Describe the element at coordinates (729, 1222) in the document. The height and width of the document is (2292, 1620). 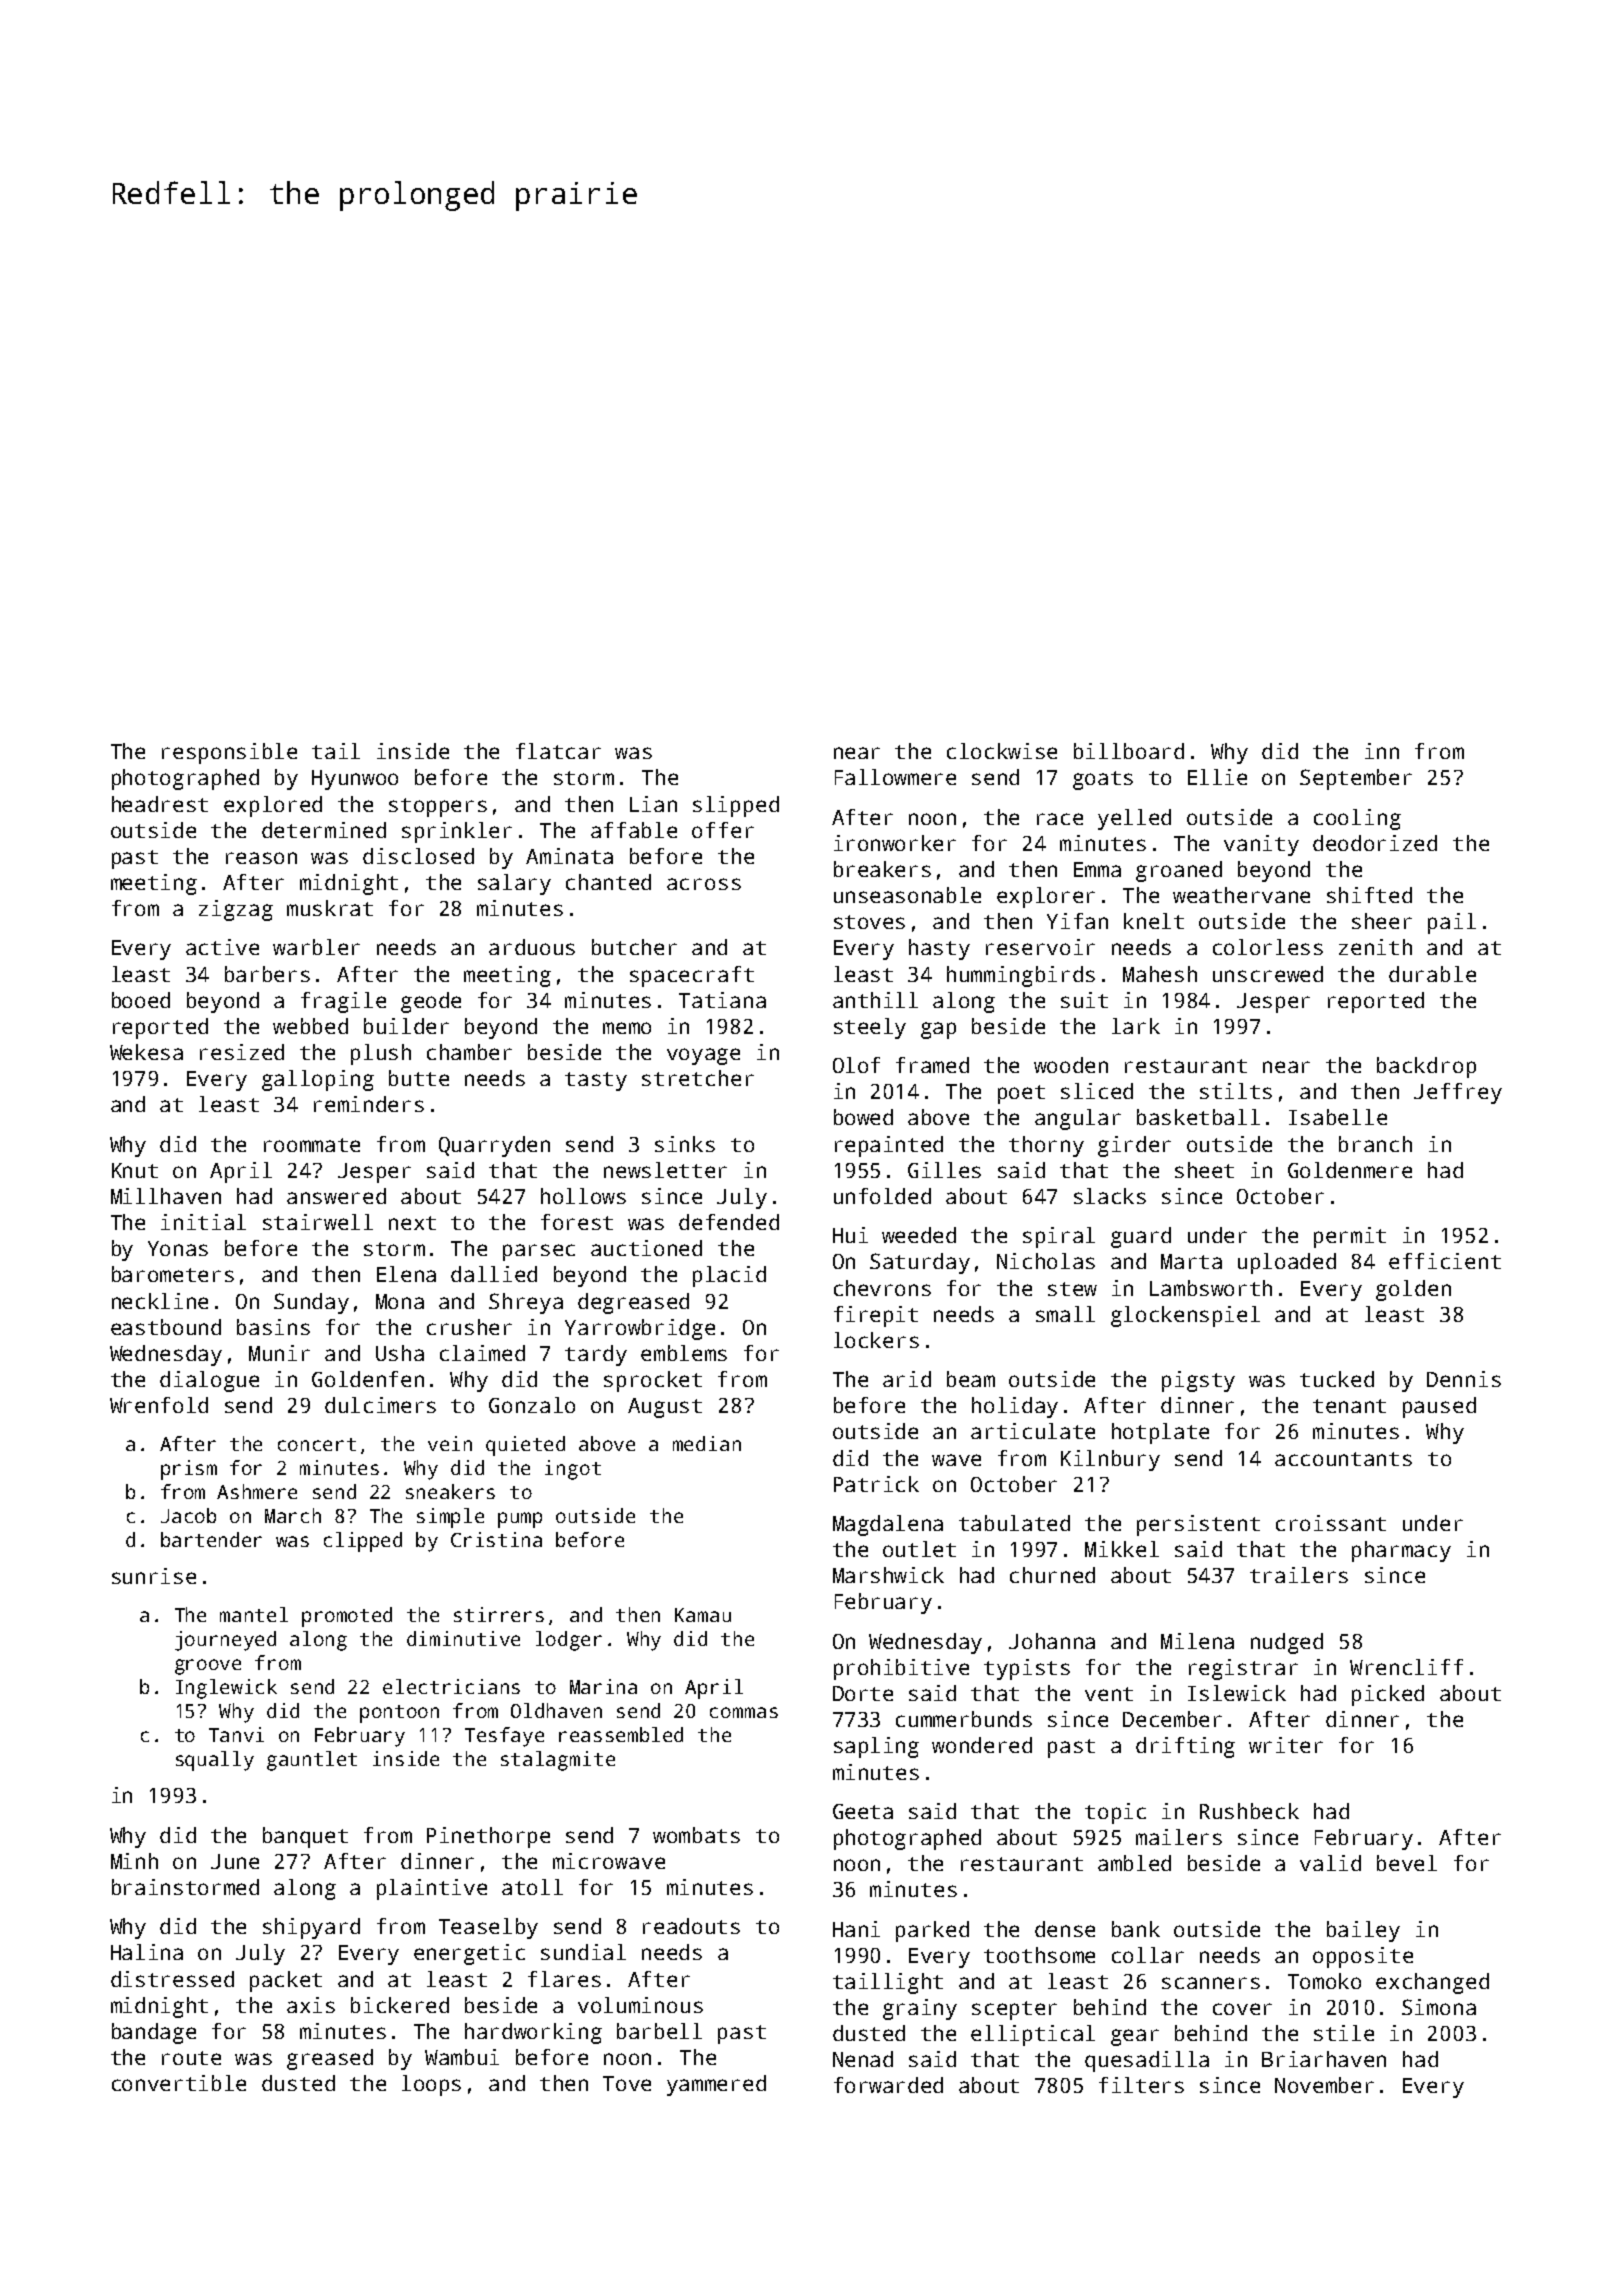
I see `defended` at that location.
